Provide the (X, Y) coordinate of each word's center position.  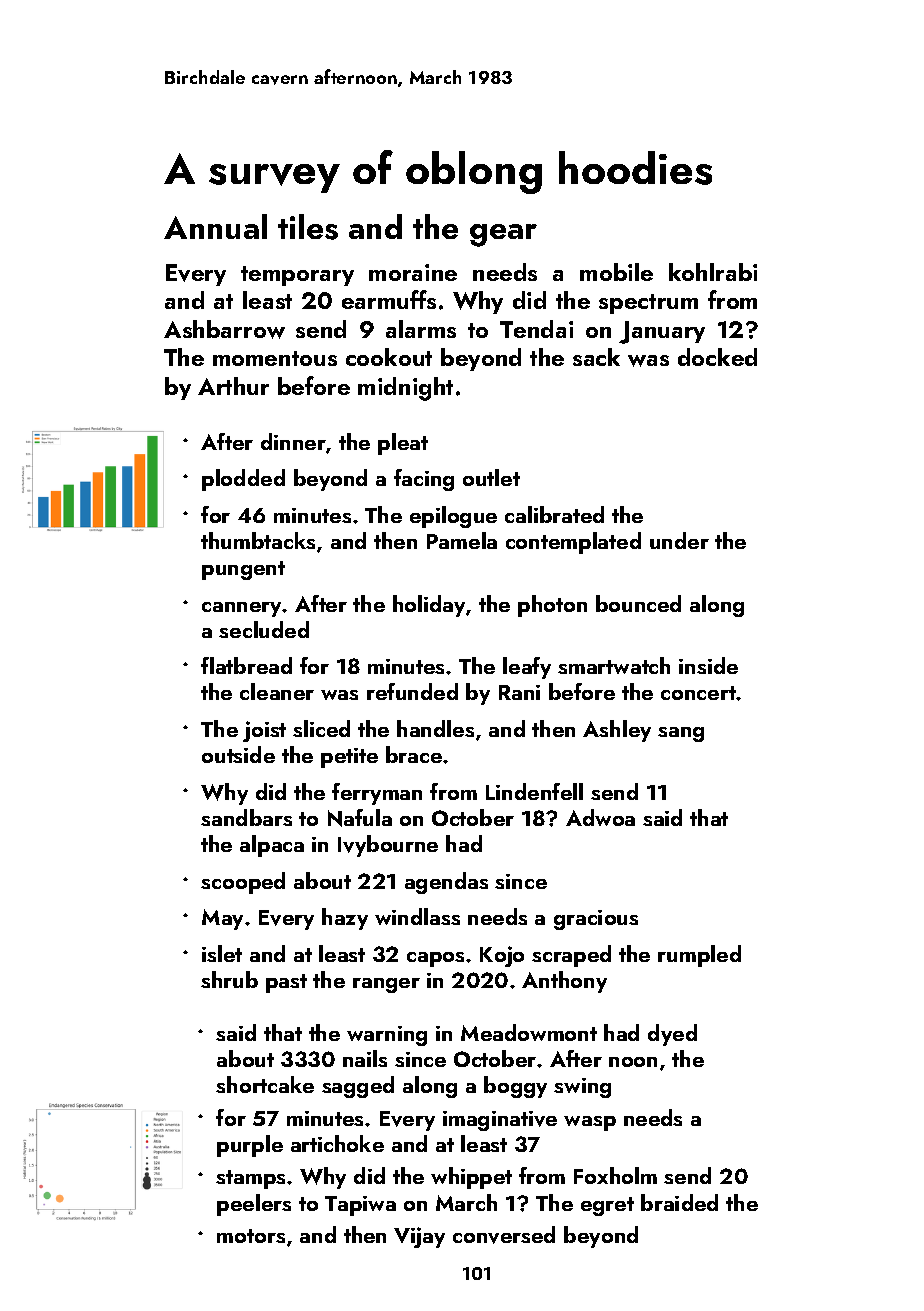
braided (679, 1202)
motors (251, 1236)
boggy (515, 1087)
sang (681, 734)
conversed (504, 1235)
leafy (527, 668)
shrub (229, 979)
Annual (215, 226)
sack (596, 357)
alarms (421, 329)
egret (607, 1206)
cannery (242, 609)
